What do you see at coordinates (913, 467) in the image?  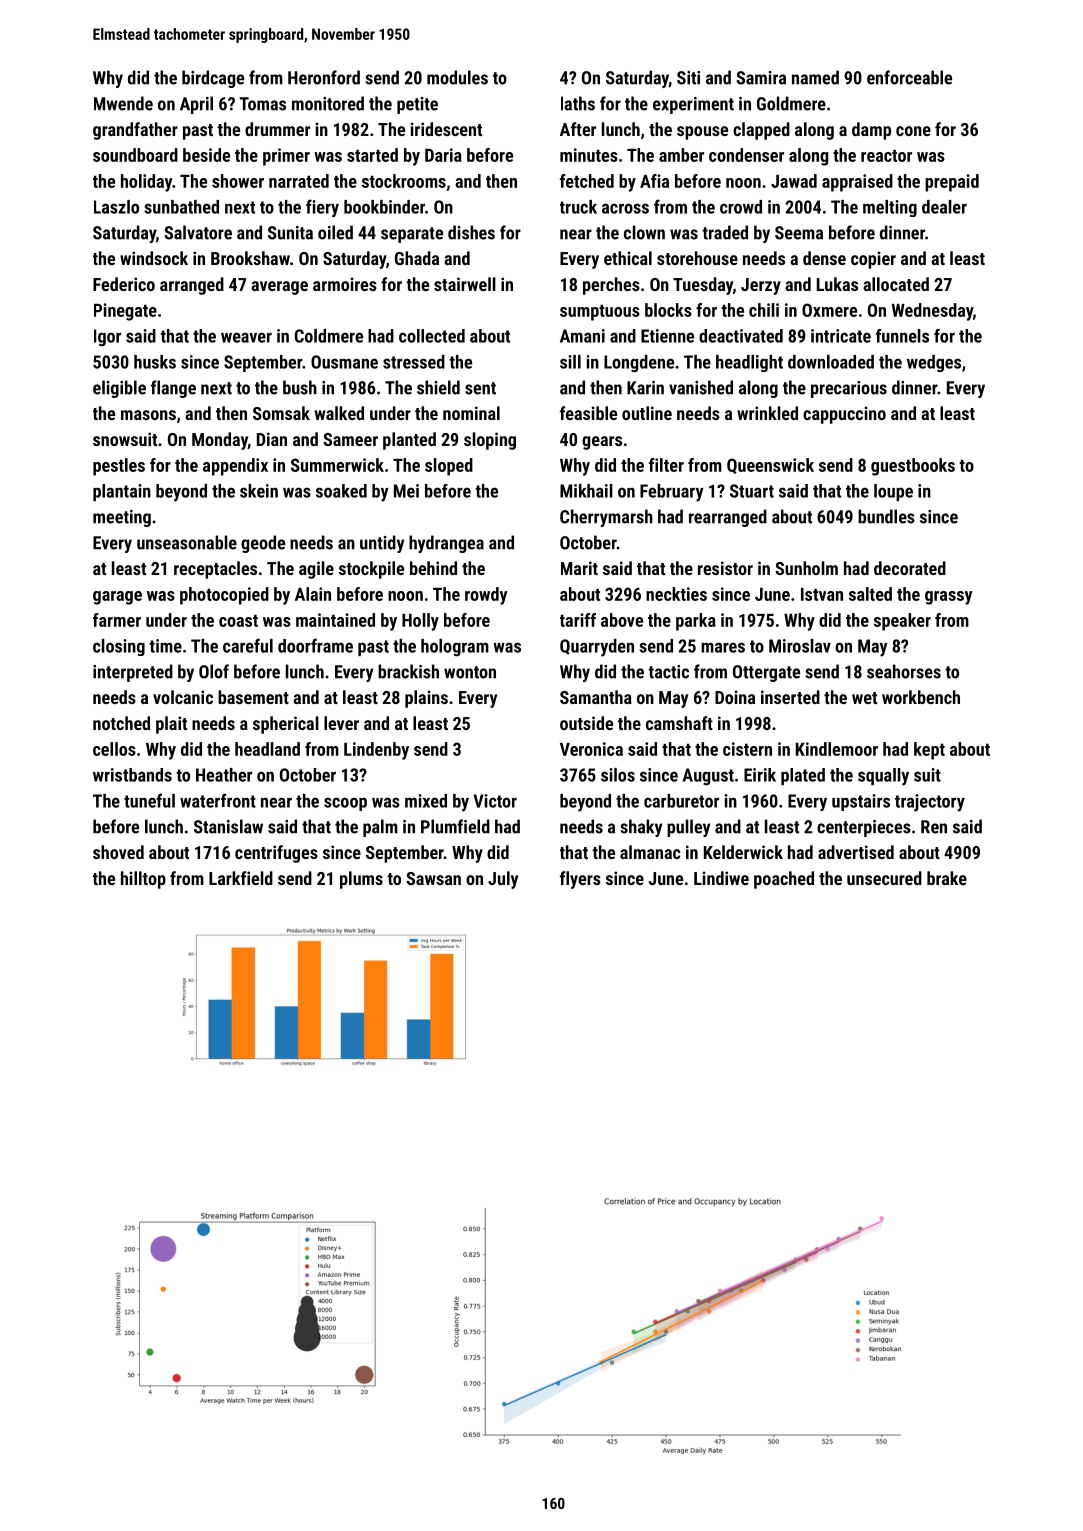 I see `guestbooks` at bounding box center [913, 467].
